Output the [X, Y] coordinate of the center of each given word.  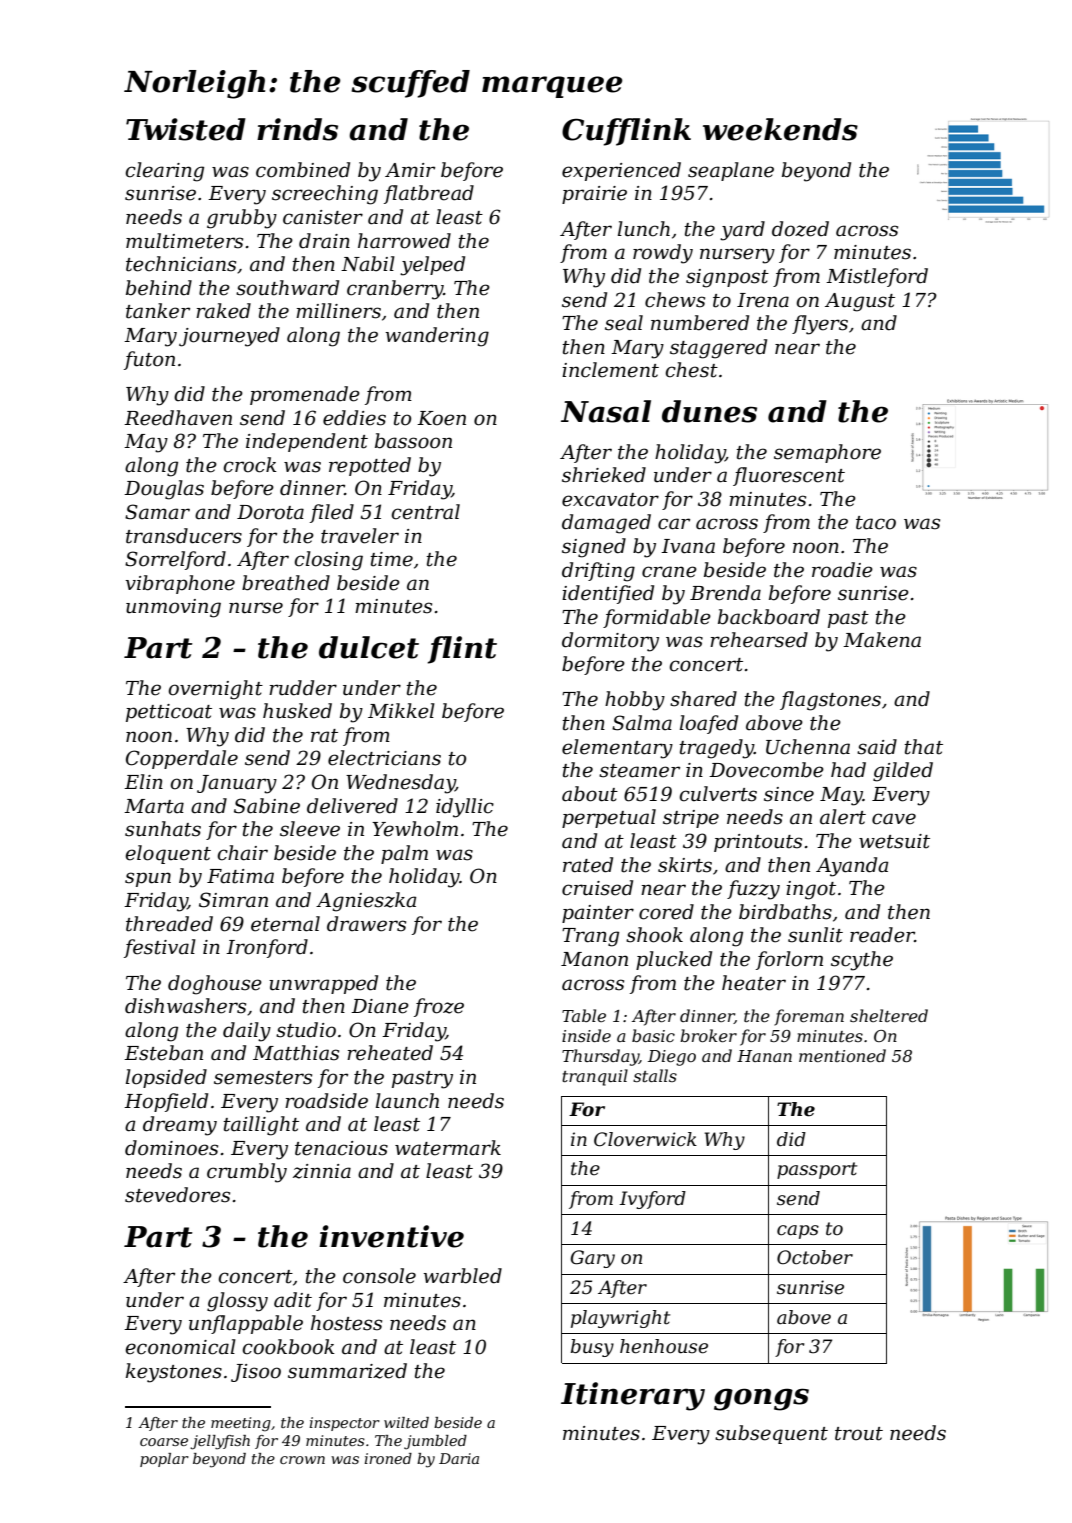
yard [742, 231]
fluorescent [789, 476]
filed [332, 513]
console [379, 1276]
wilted [406, 1422]
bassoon [413, 441]
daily [247, 1032]
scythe [862, 961]
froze [439, 1007]
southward [287, 288]
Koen [441, 418]
